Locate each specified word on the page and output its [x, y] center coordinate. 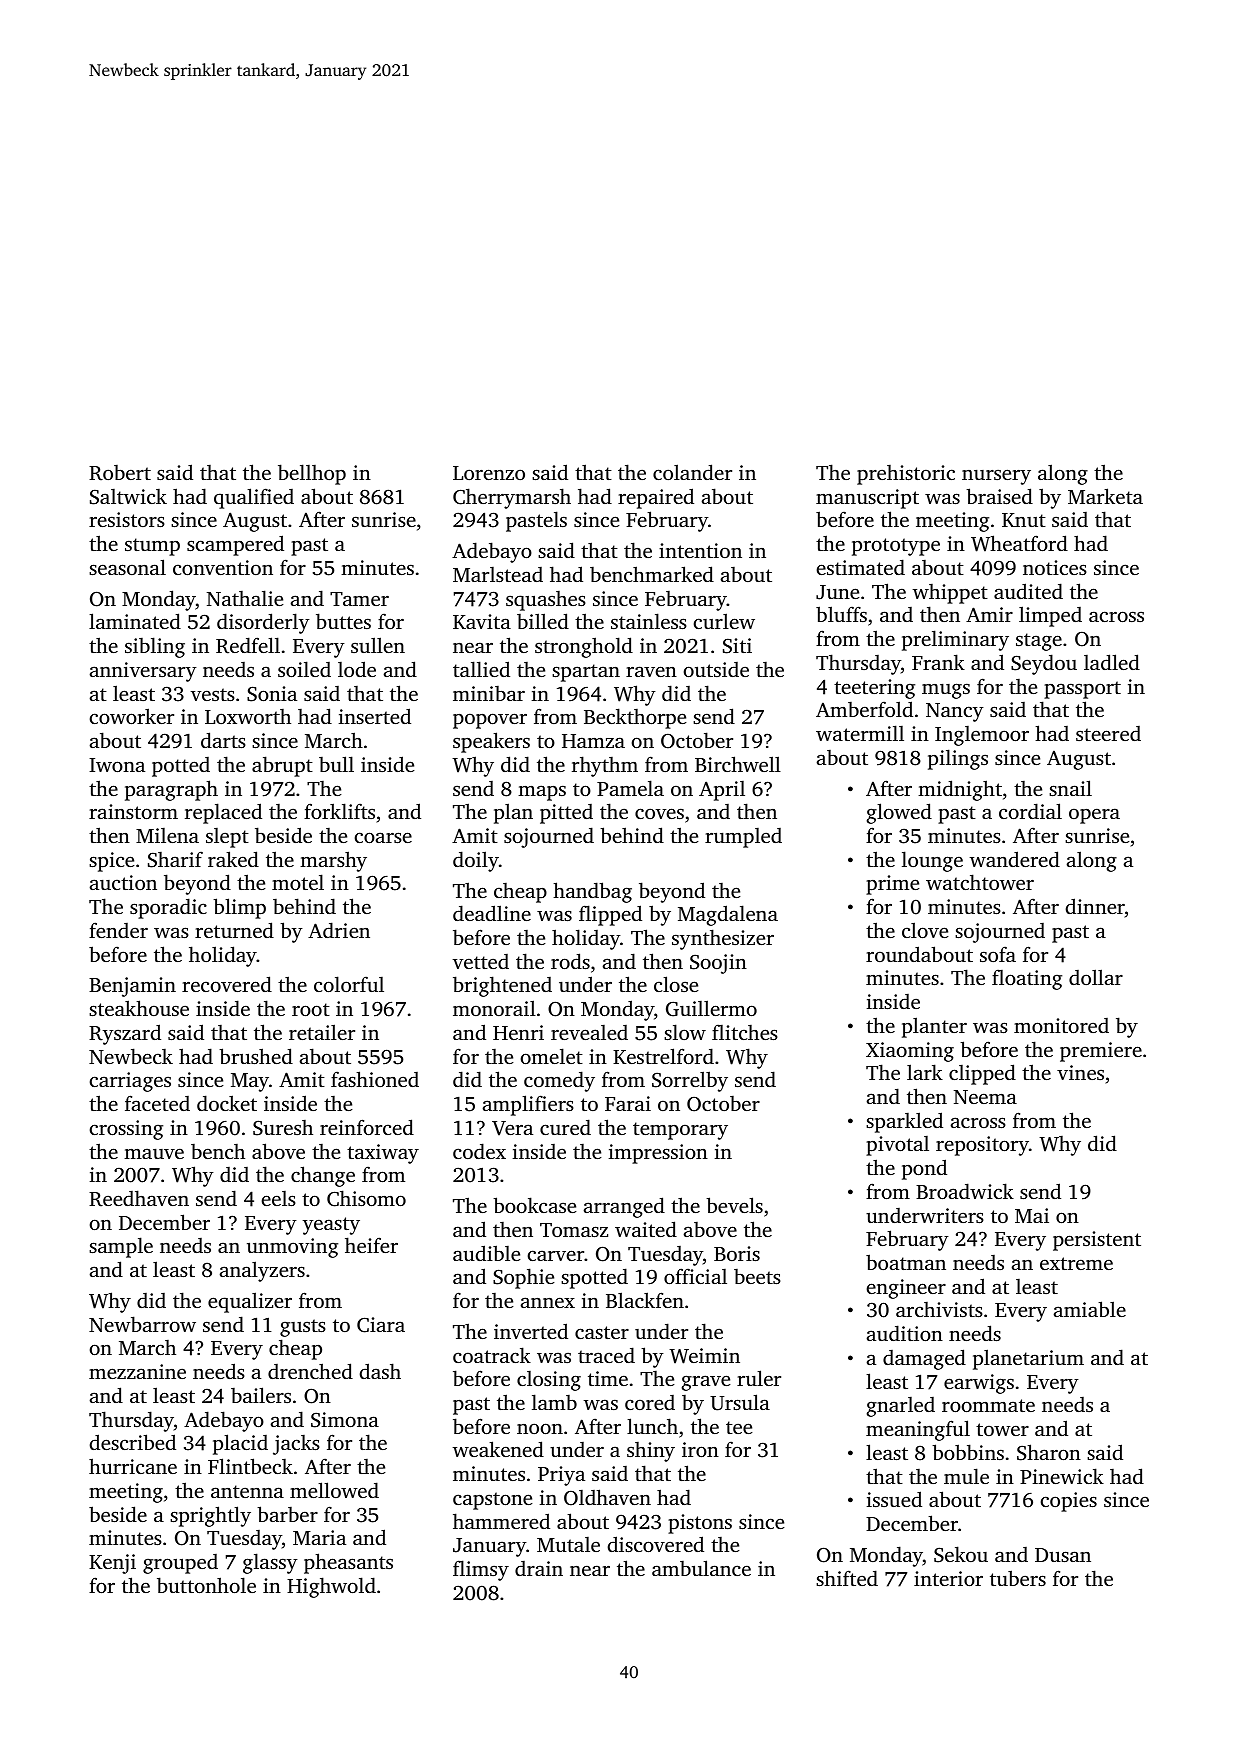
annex [548, 1302]
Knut [1024, 520]
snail [1070, 788]
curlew [724, 621]
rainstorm [133, 811]
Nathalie [245, 598]
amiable [1090, 1309]
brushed [256, 1056]
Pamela [630, 788]
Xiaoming [910, 1052]
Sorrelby [690, 1081]
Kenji [112, 1564]
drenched [310, 1371]
